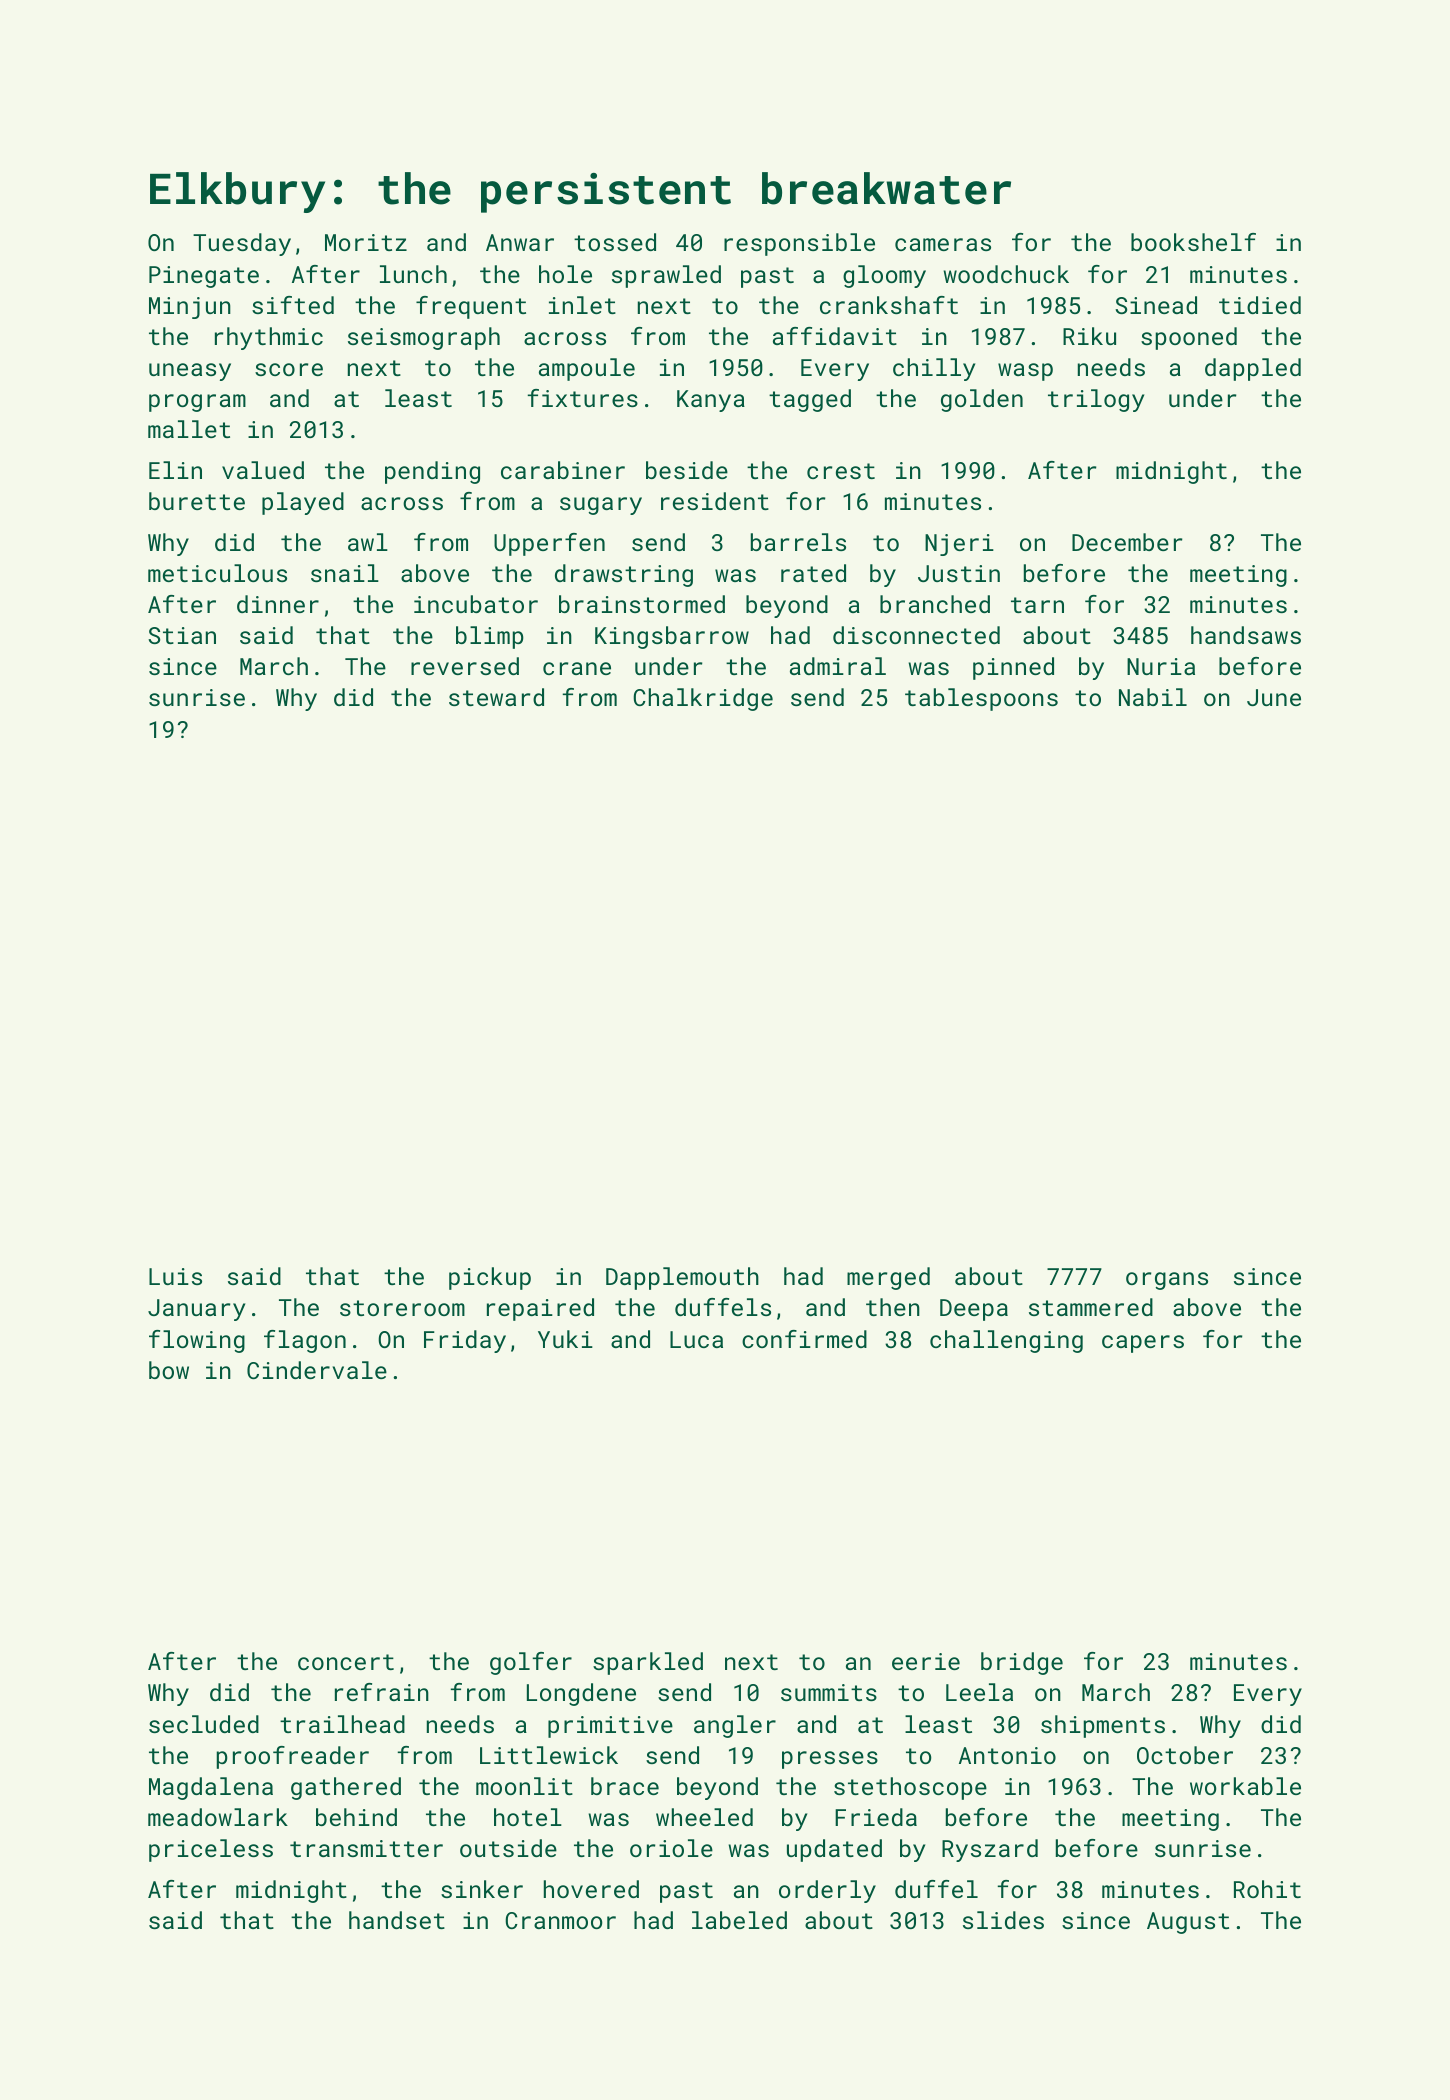  I want to click on resident, so click(715, 501).
